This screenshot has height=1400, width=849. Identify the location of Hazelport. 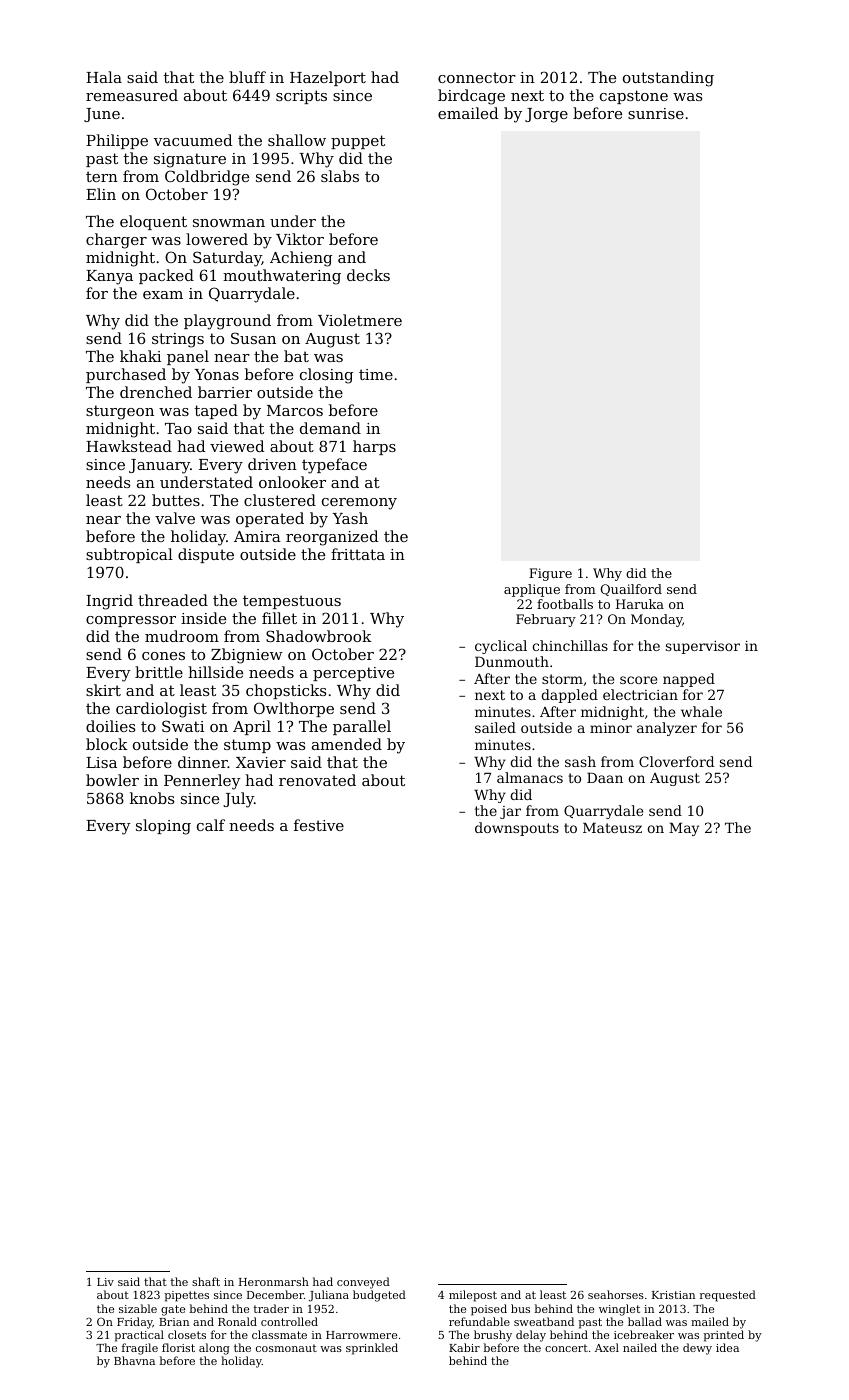
(328, 78).
